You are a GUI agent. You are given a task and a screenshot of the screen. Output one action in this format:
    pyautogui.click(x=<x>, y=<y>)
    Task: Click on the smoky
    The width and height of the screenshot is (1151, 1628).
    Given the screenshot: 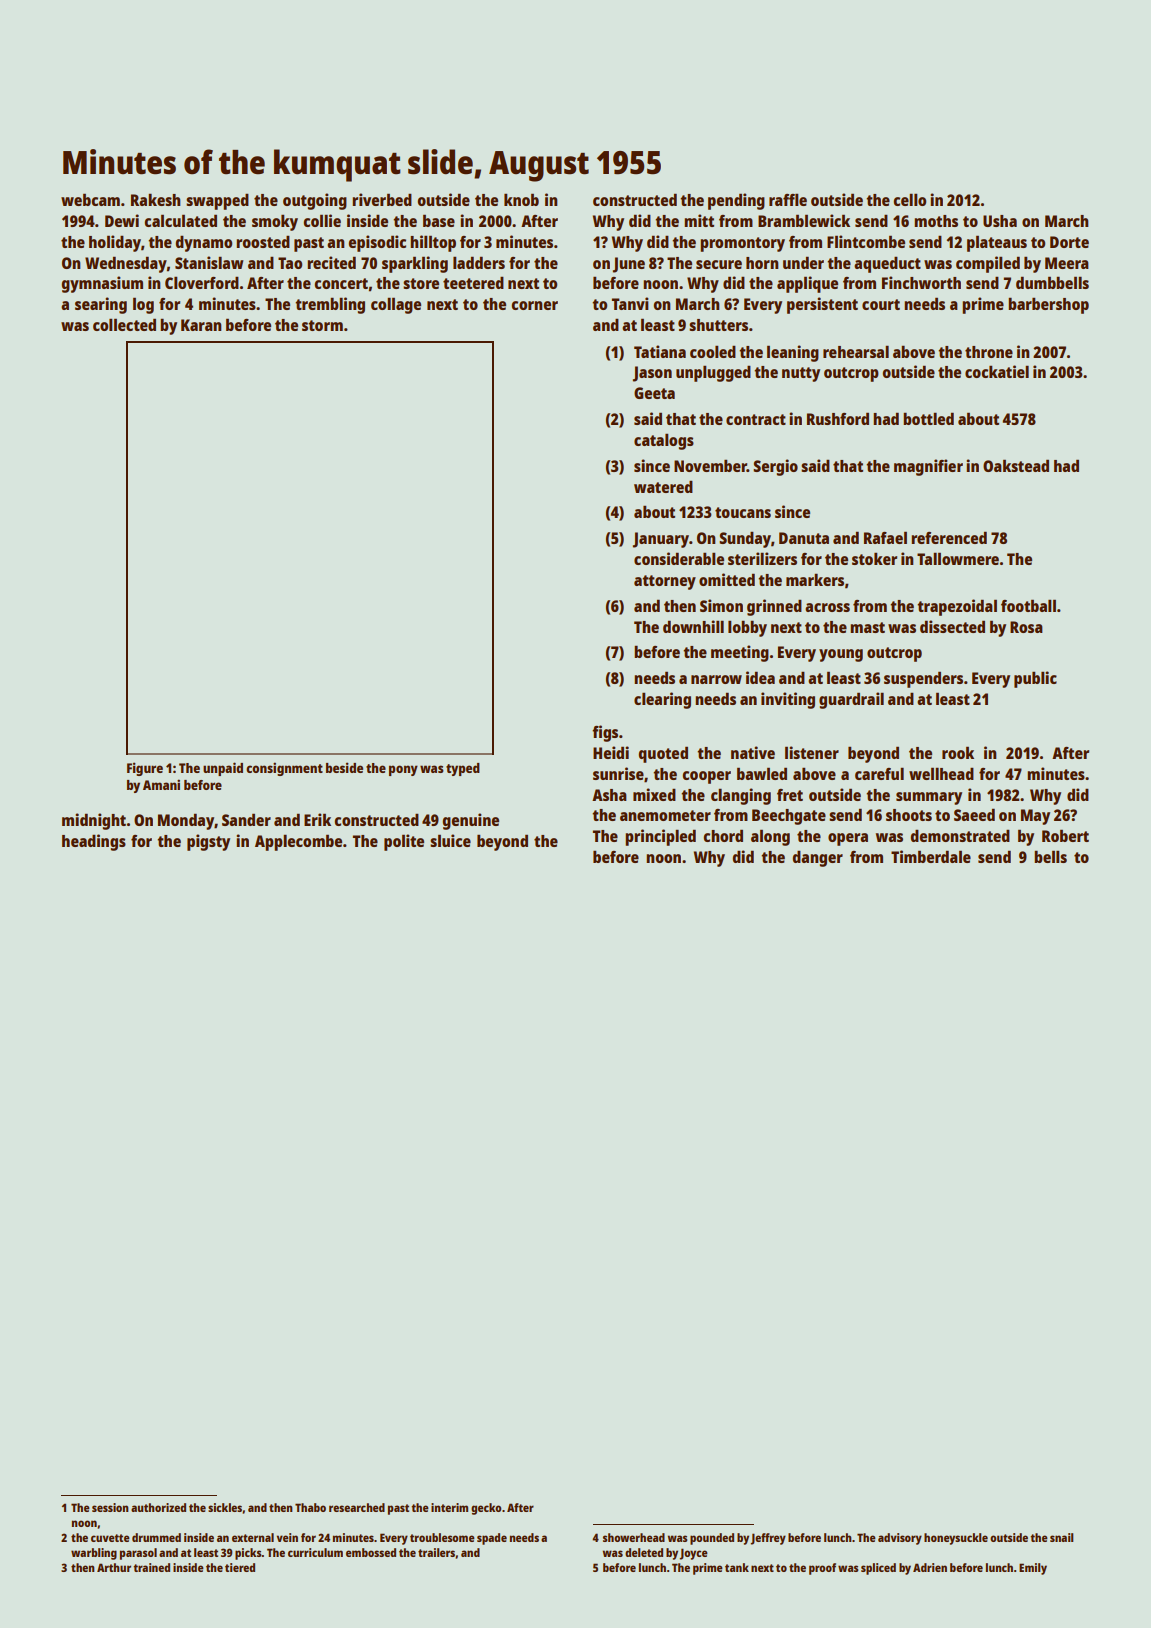 What is the action you would take?
    pyautogui.click(x=275, y=222)
